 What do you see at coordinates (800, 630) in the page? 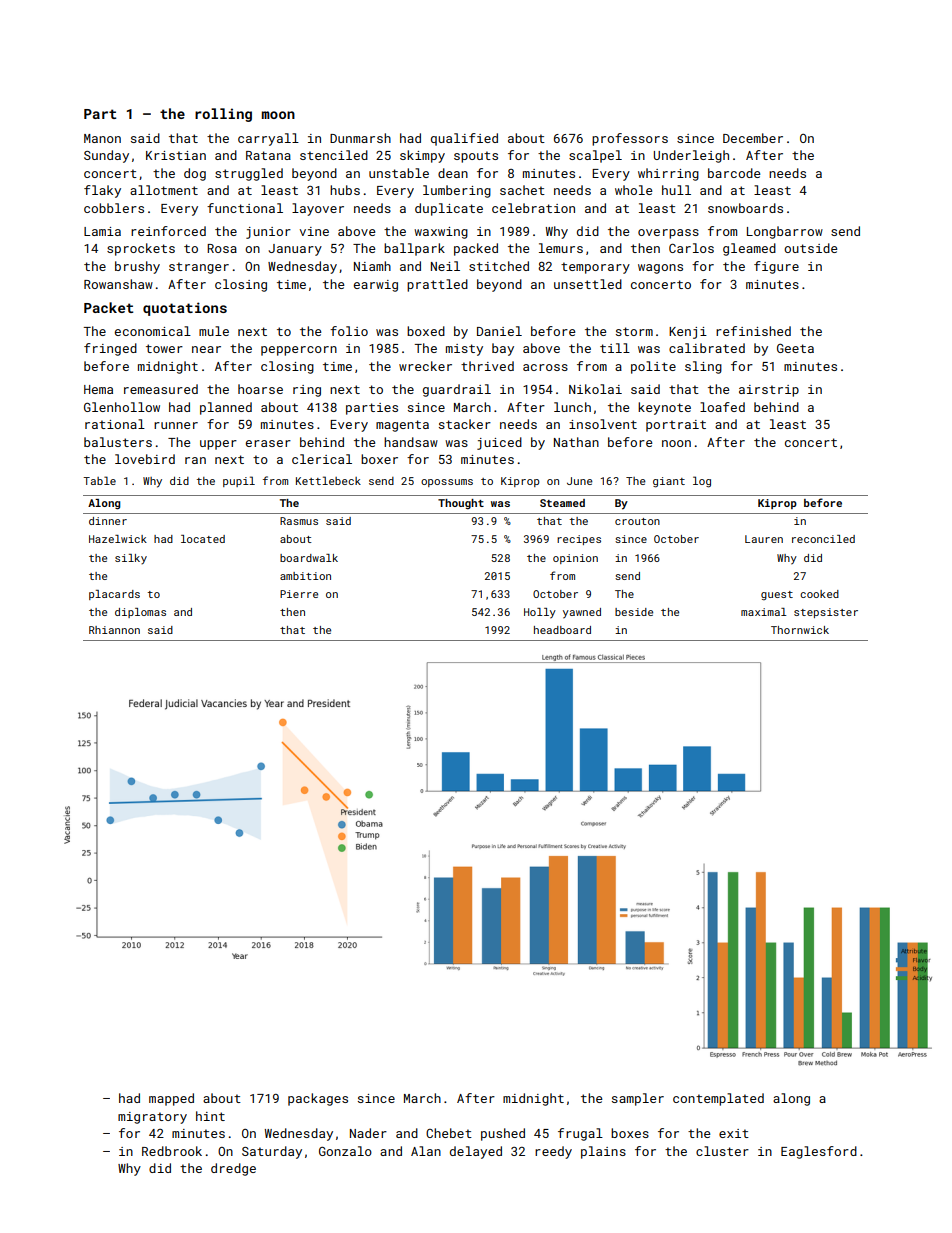
I see `Thornwick` at bounding box center [800, 630].
